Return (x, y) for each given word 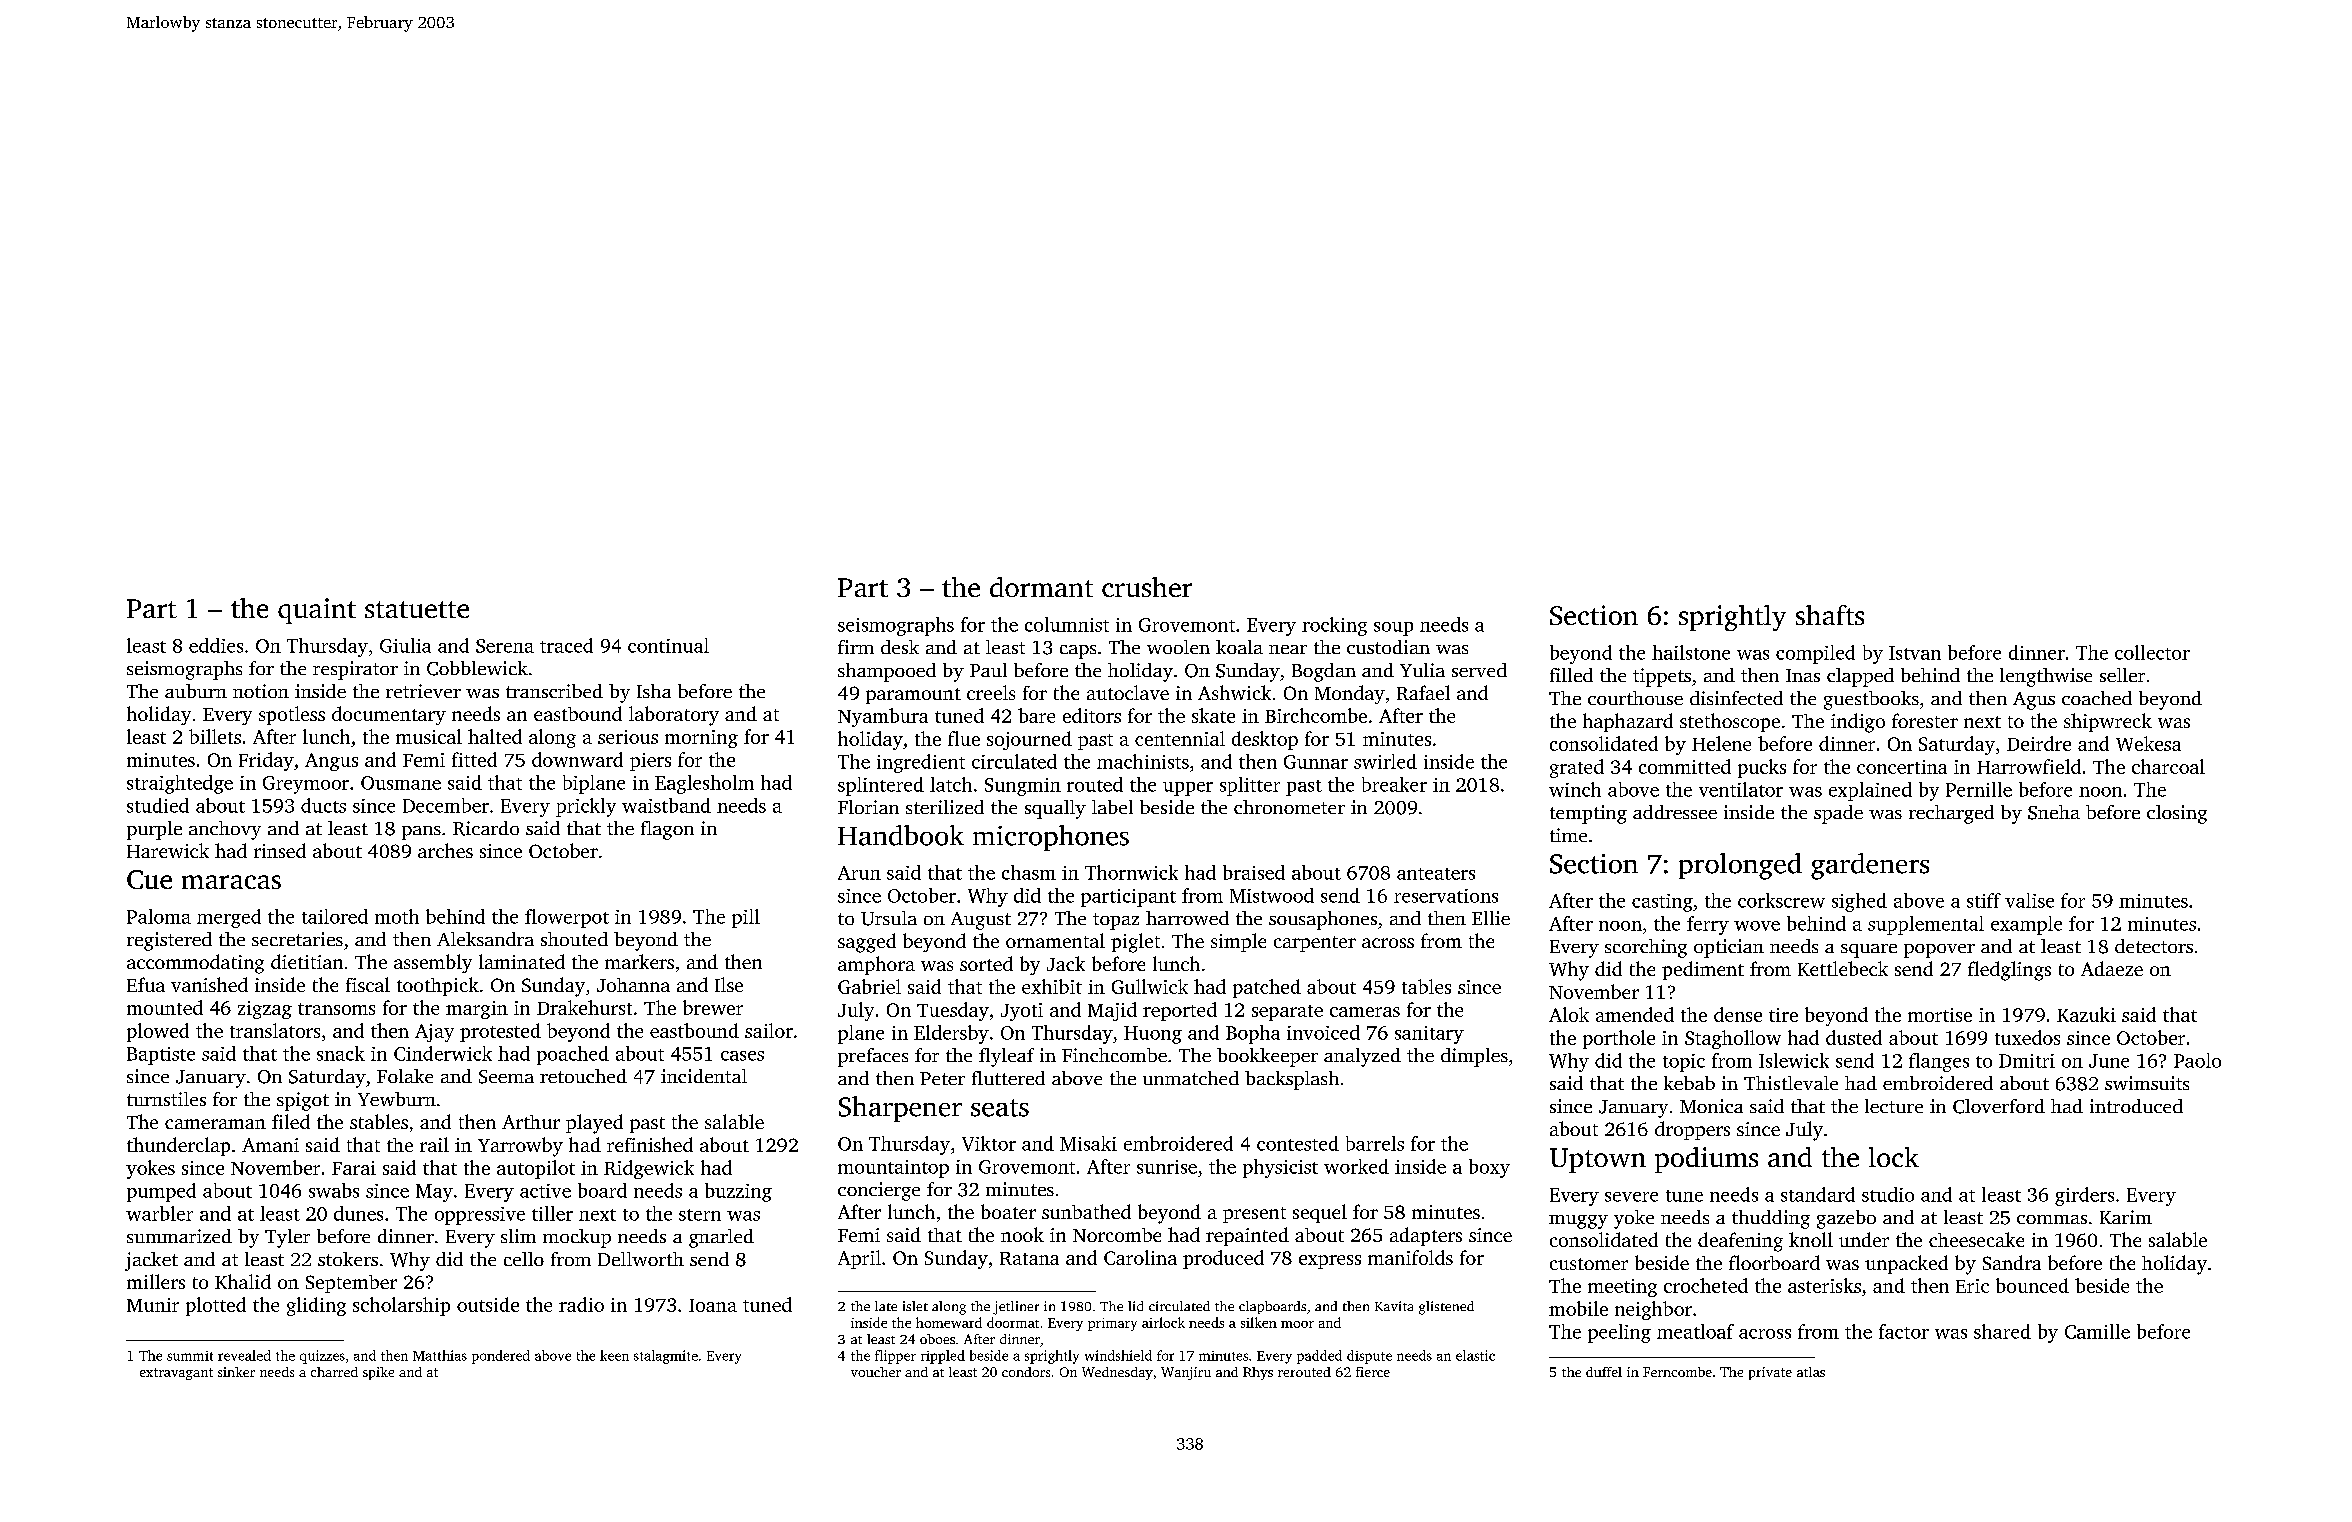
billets (215, 736)
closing (2177, 814)
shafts (1830, 615)
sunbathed (1086, 1211)
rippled (943, 1357)
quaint (317, 611)
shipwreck (2108, 722)
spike (378, 1373)
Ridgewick (649, 1169)
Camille (2097, 1331)
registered (169, 941)
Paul (988, 670)
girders (2084, 1196)
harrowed (1187, 918)
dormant (1041, 587)
